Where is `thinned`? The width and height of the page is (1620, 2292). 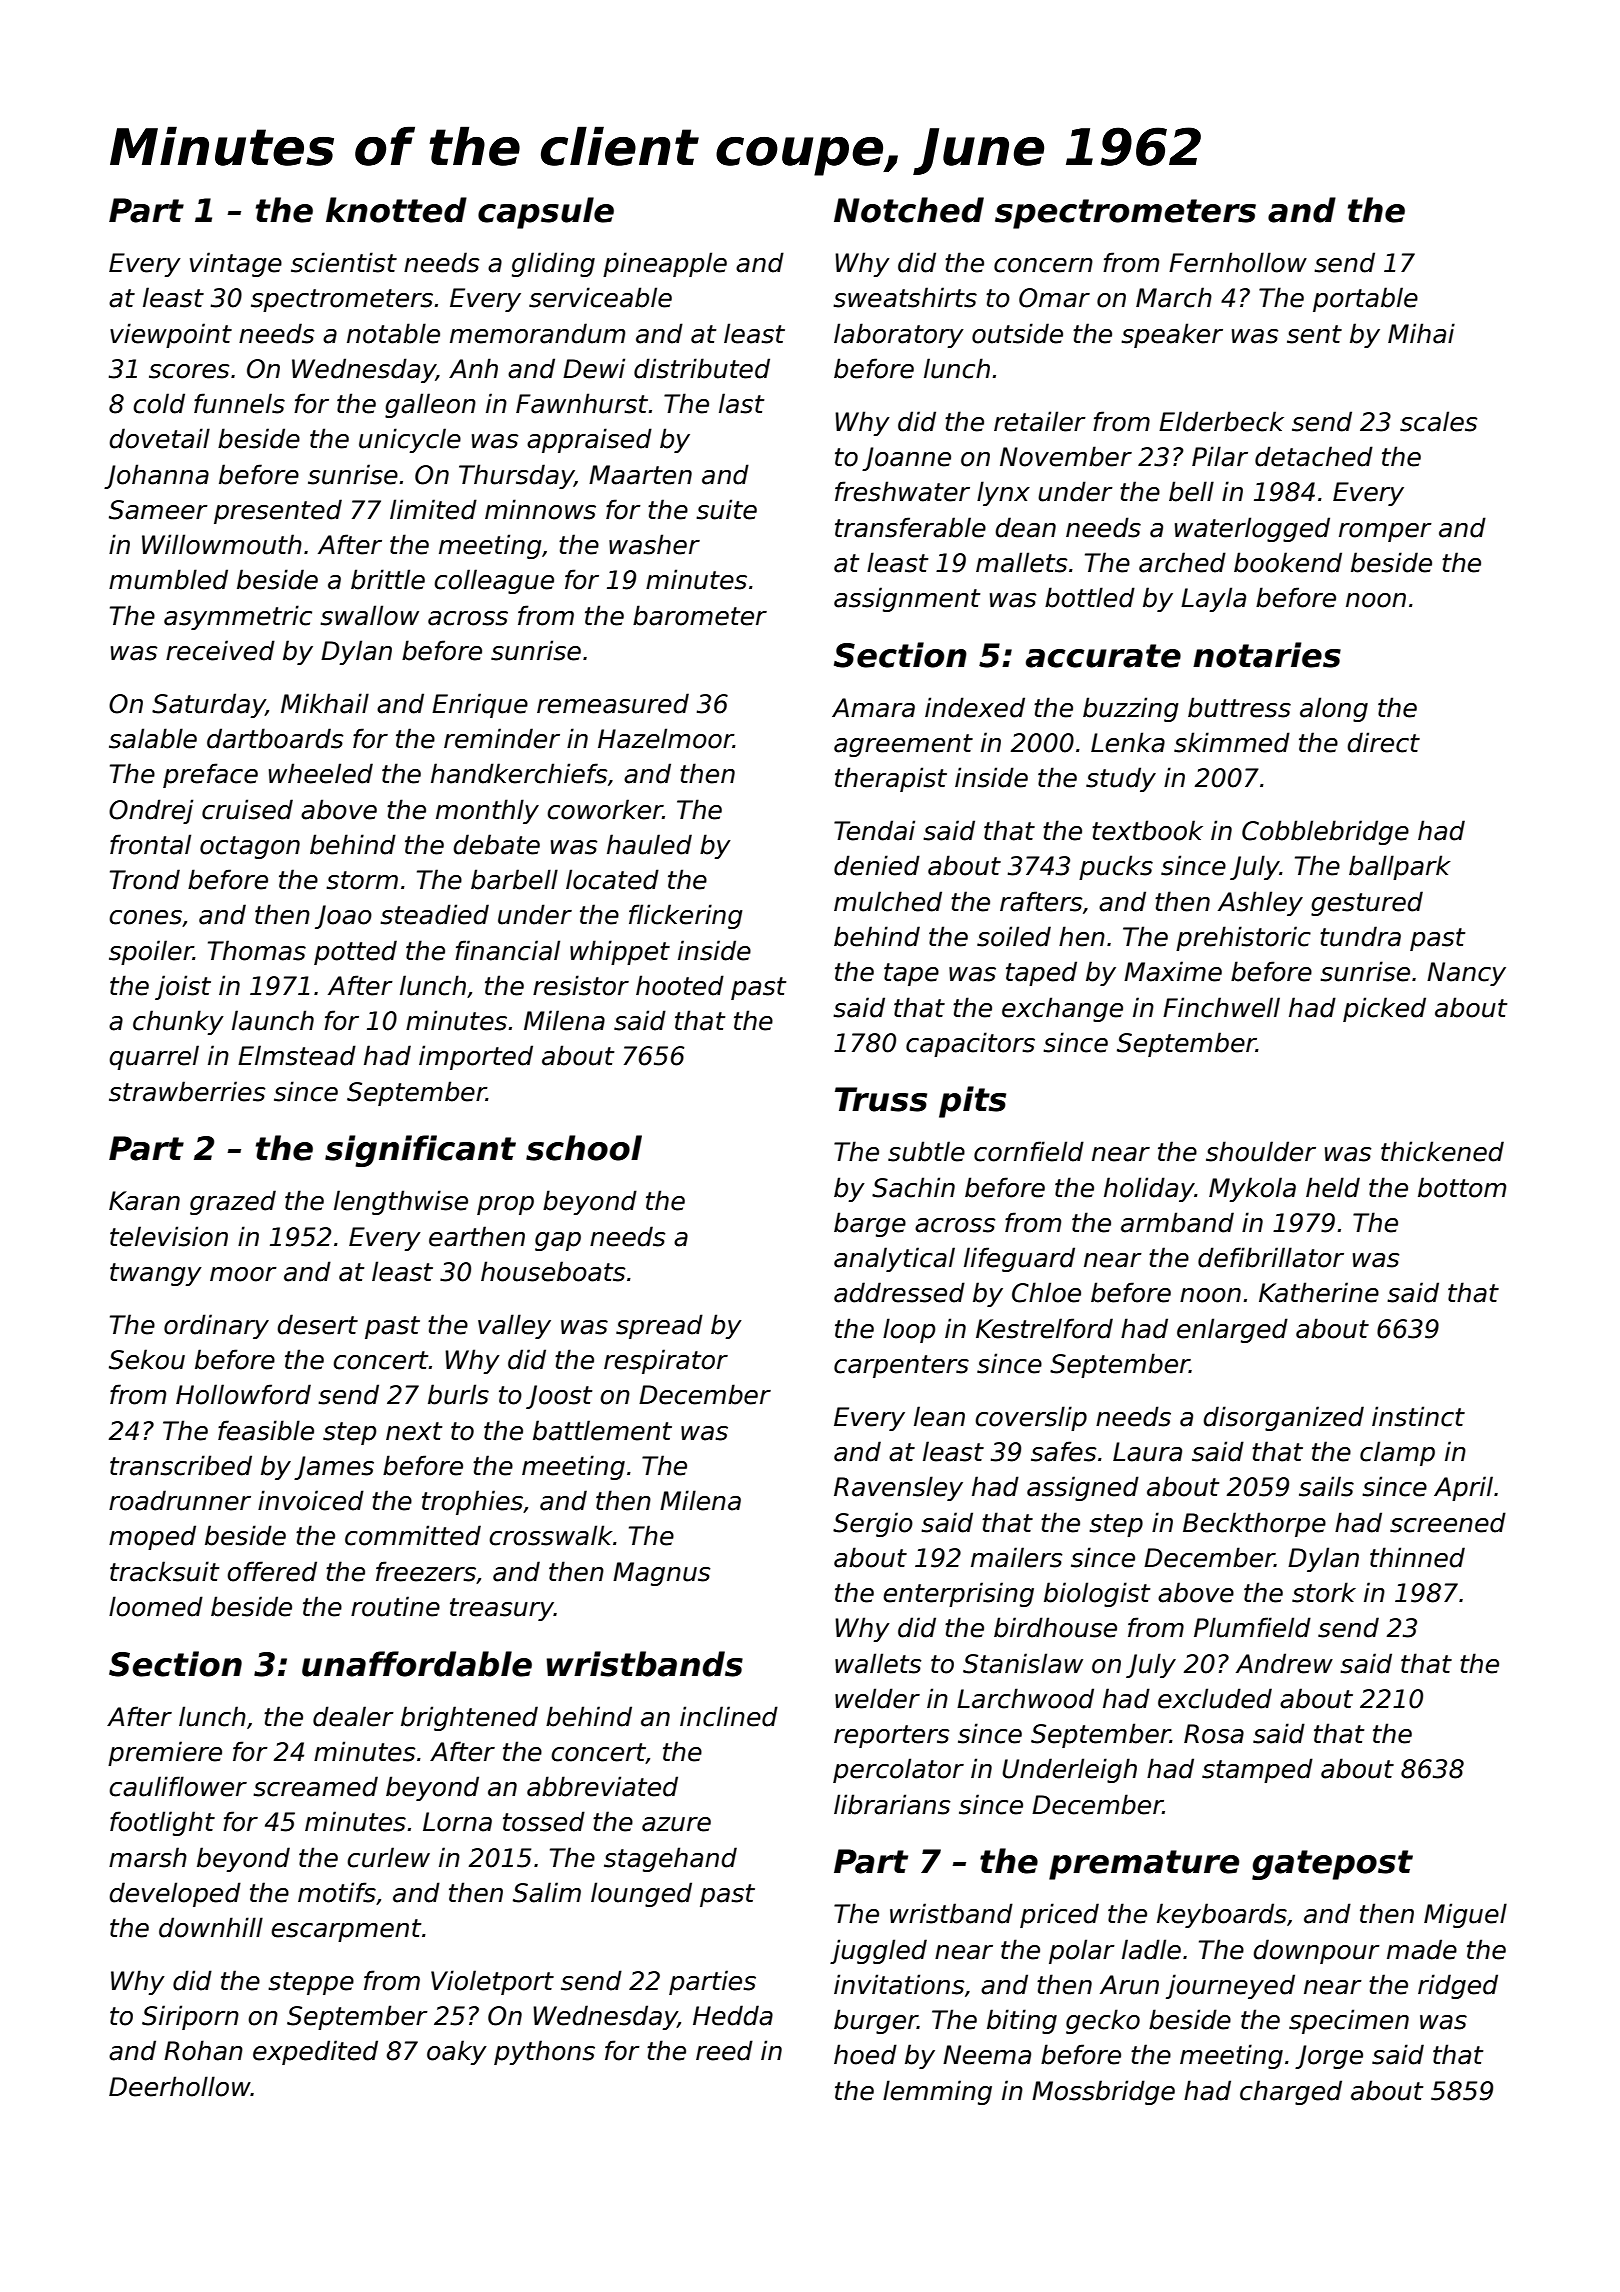
thinned is located at coordinates (1417, 1557).
